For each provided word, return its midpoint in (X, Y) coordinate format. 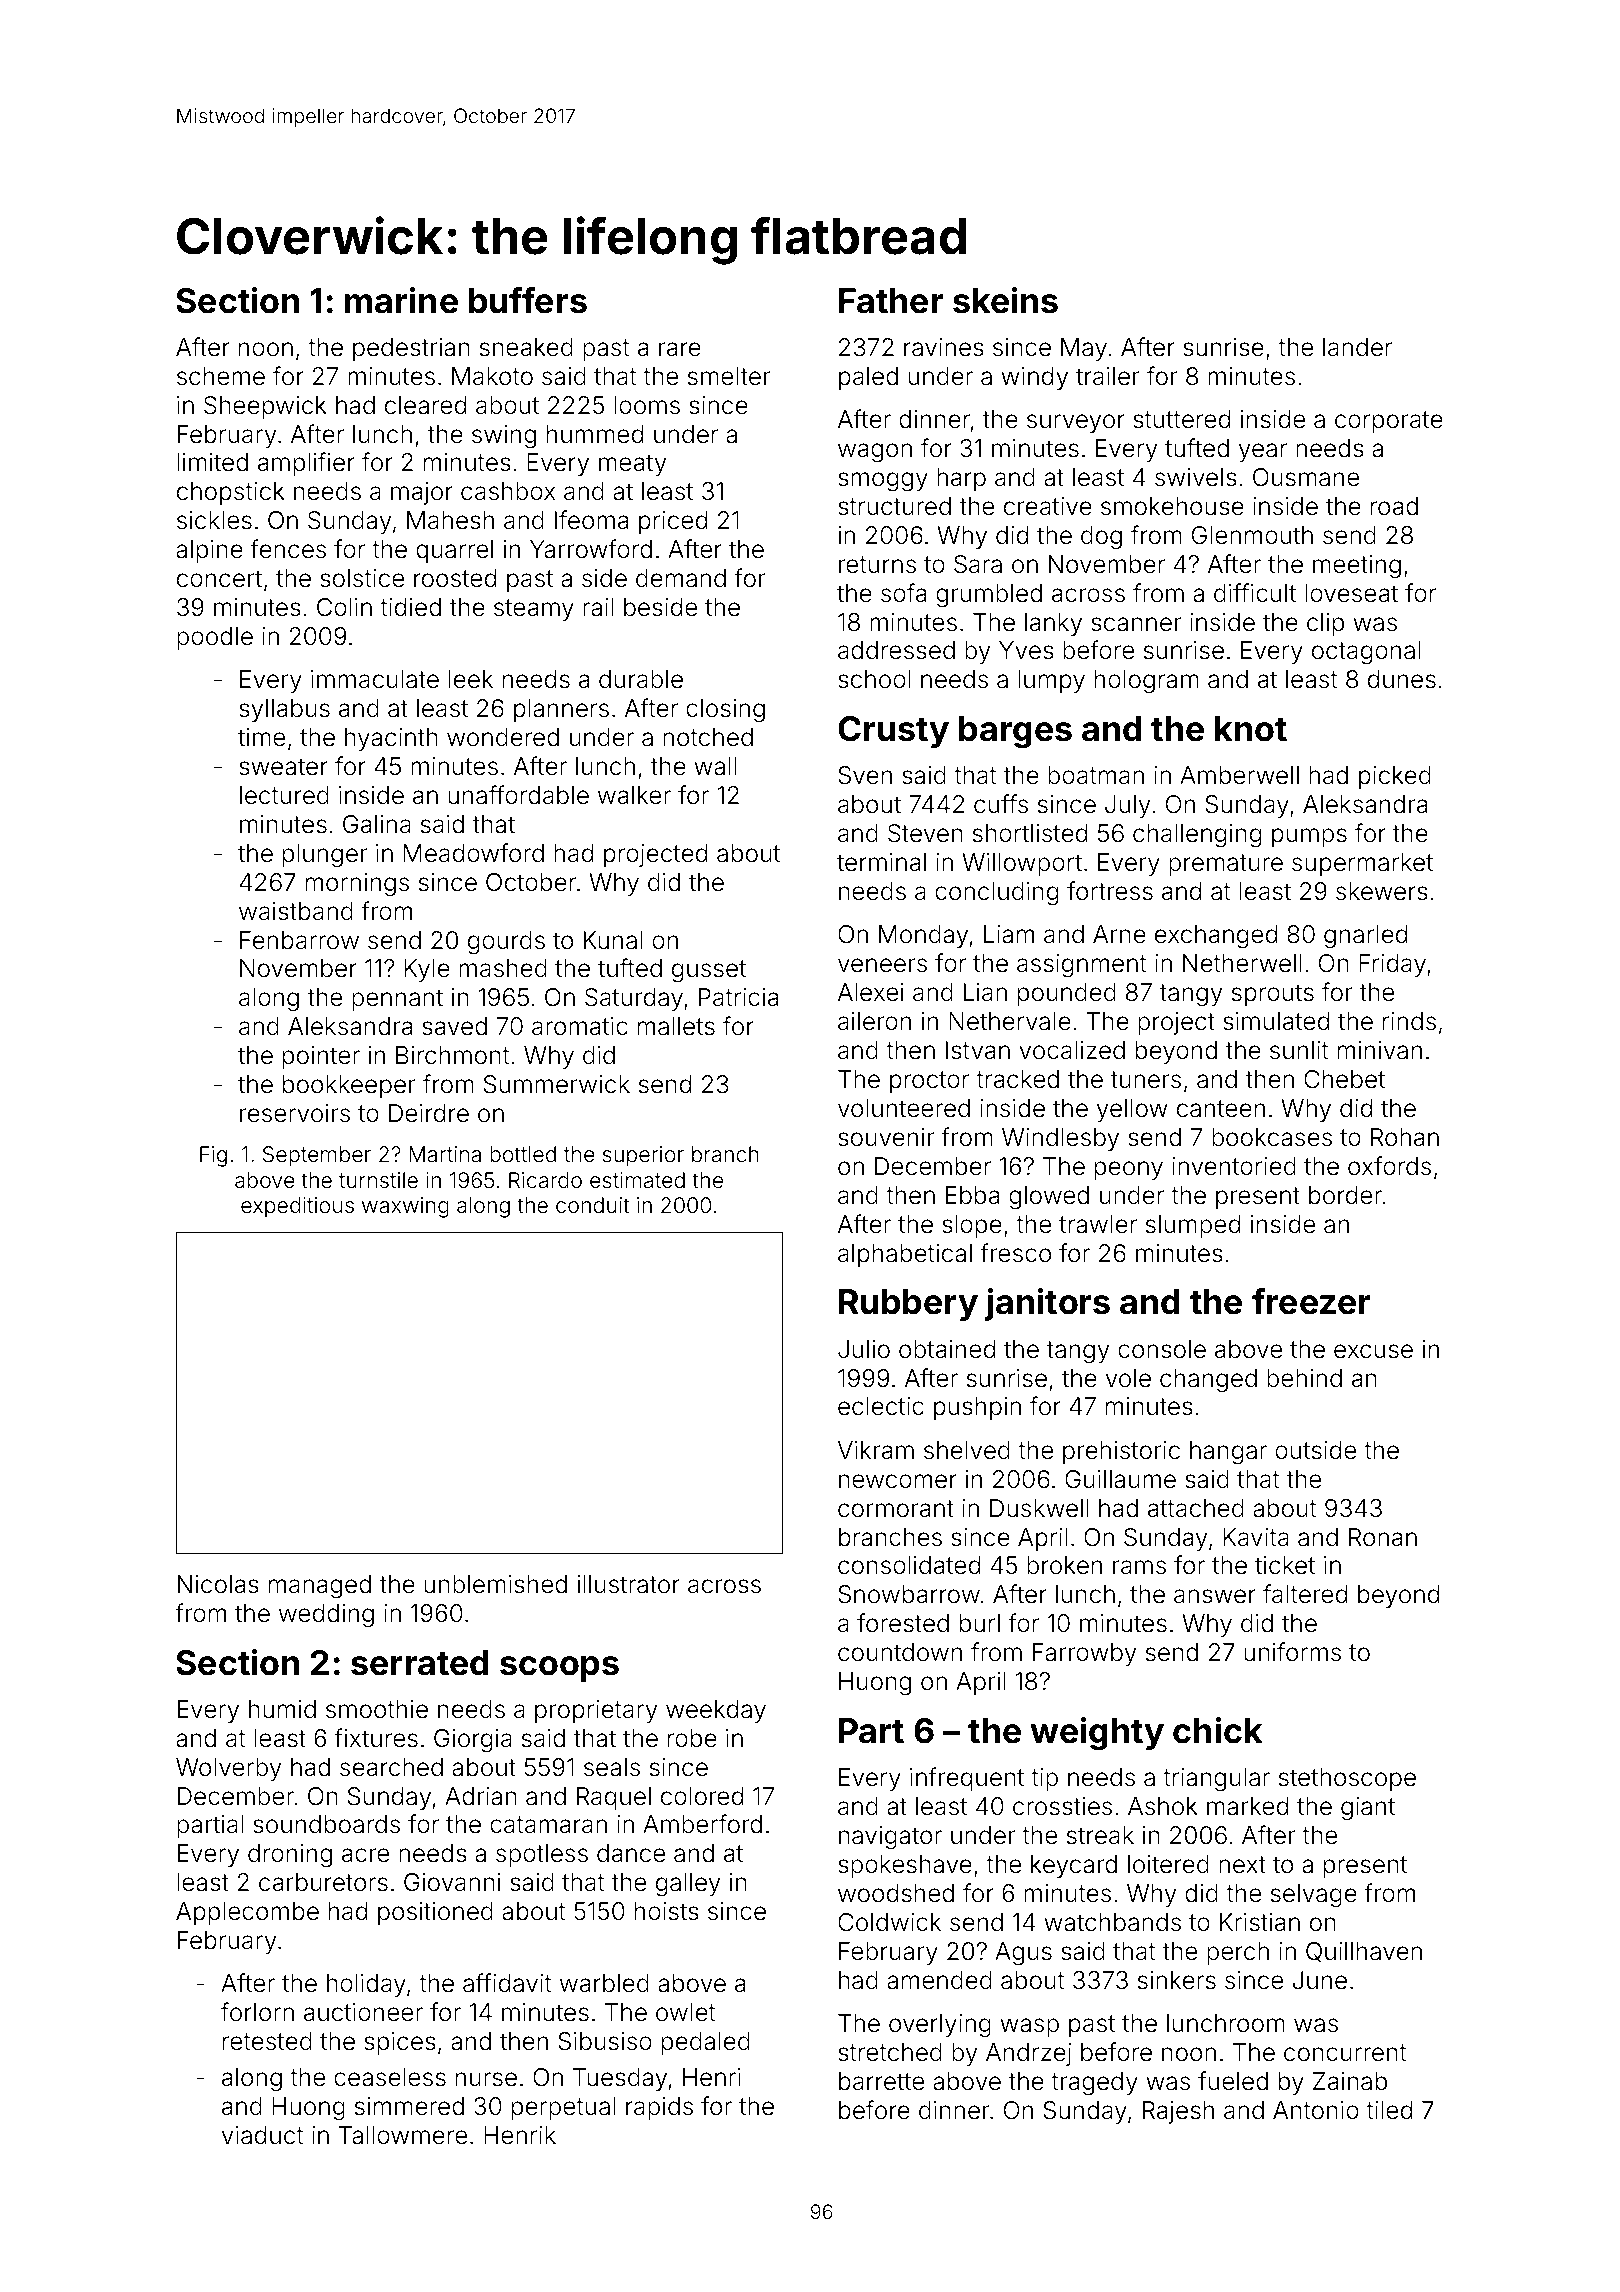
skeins (1005, 300)
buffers (528, 300)
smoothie (377, 1709)
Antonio (1316, 2110)
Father (891, 301)
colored (702, 1796)
